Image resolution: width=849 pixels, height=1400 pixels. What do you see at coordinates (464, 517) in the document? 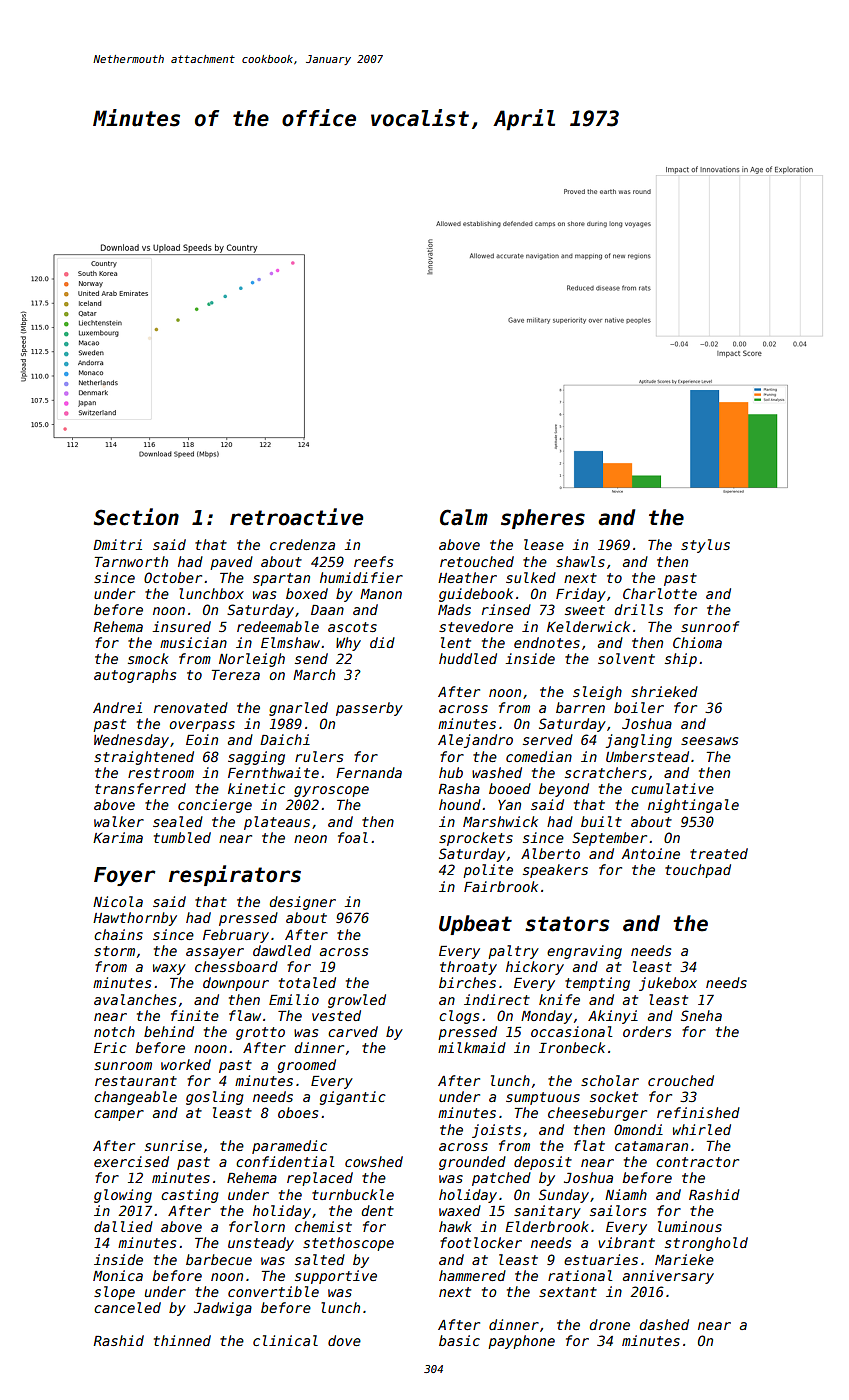
I see `Calm` at bounding box center [464, 517].
